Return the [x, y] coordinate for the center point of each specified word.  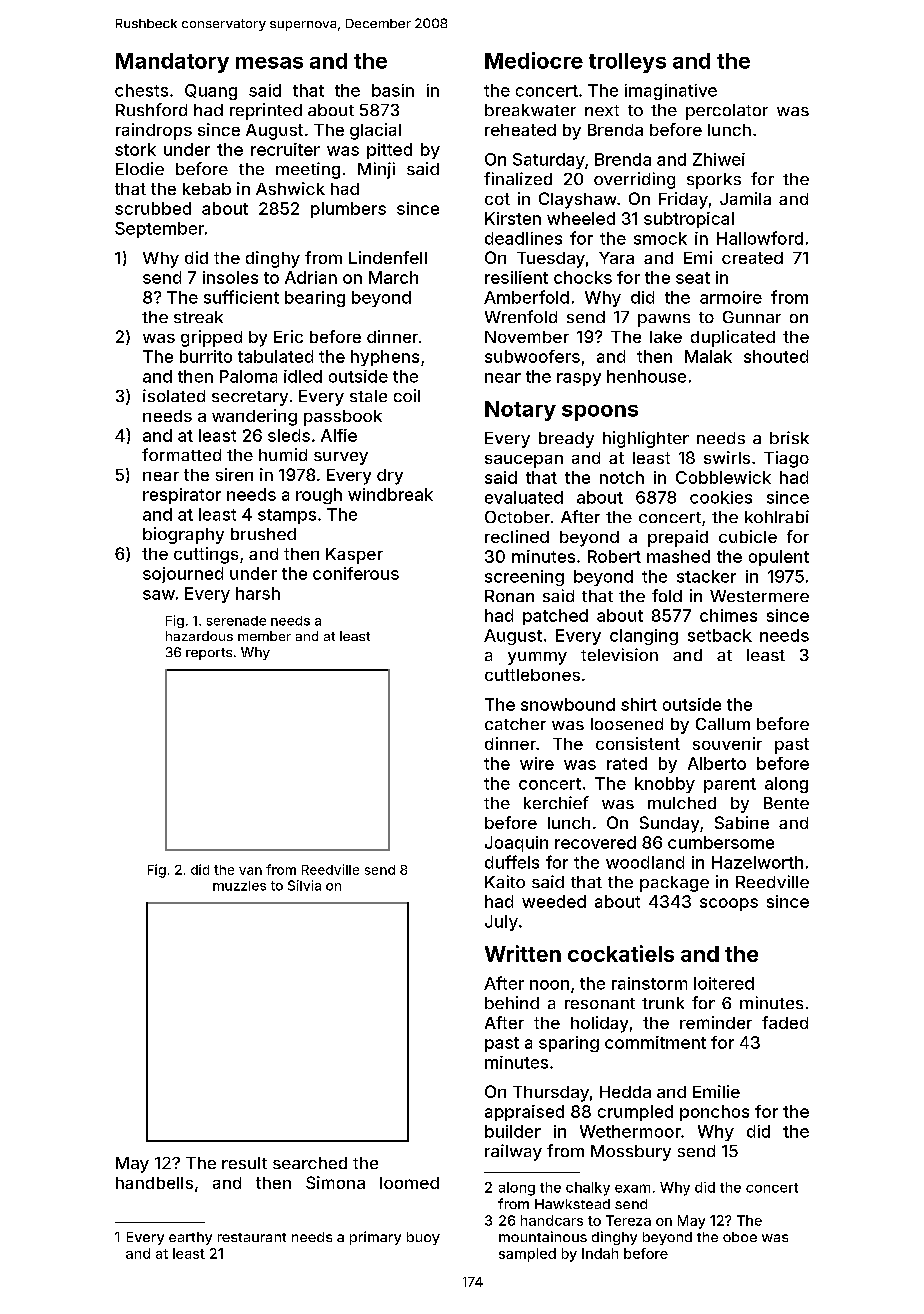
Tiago [786, 459]
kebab [207, 189]
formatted [181, 454]
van [250, 871]
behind [512, 1002]
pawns [664, 320]
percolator [727, 112]
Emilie [716, 1091]
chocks [583, 277]
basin [393, 90]
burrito [206, 356]
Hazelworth [757, 862]
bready [566, 440]
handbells [154, 1183]
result [244, 1163]
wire [537, 763]
